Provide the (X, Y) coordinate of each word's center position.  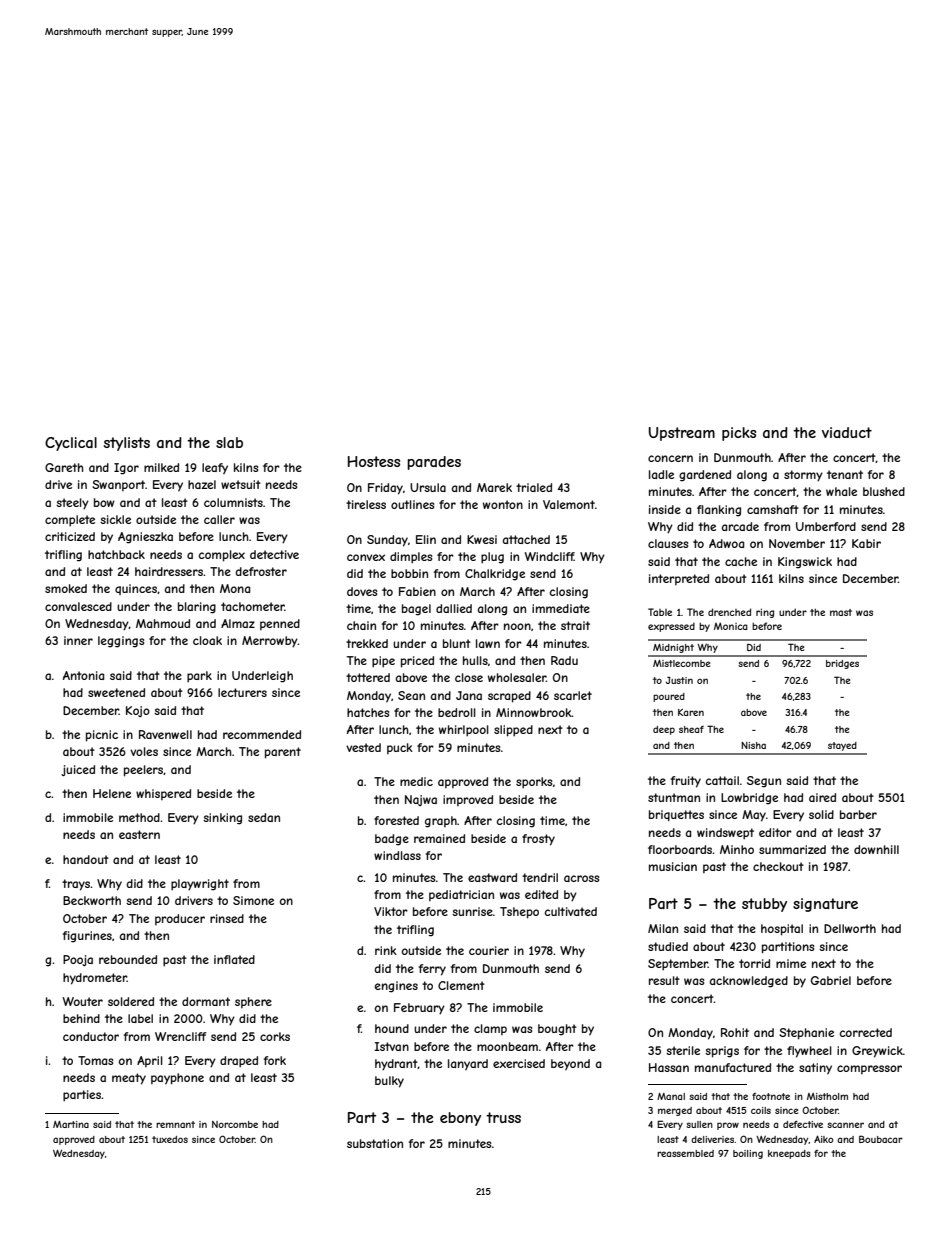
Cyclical (71, 444)
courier (489, 950)
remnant (175, 1124)
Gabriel (831, 980)
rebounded (128, 959)
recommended (262, 734)
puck (400, 748)
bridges (842, 664)
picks (739, 434)
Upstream (682, 434)
